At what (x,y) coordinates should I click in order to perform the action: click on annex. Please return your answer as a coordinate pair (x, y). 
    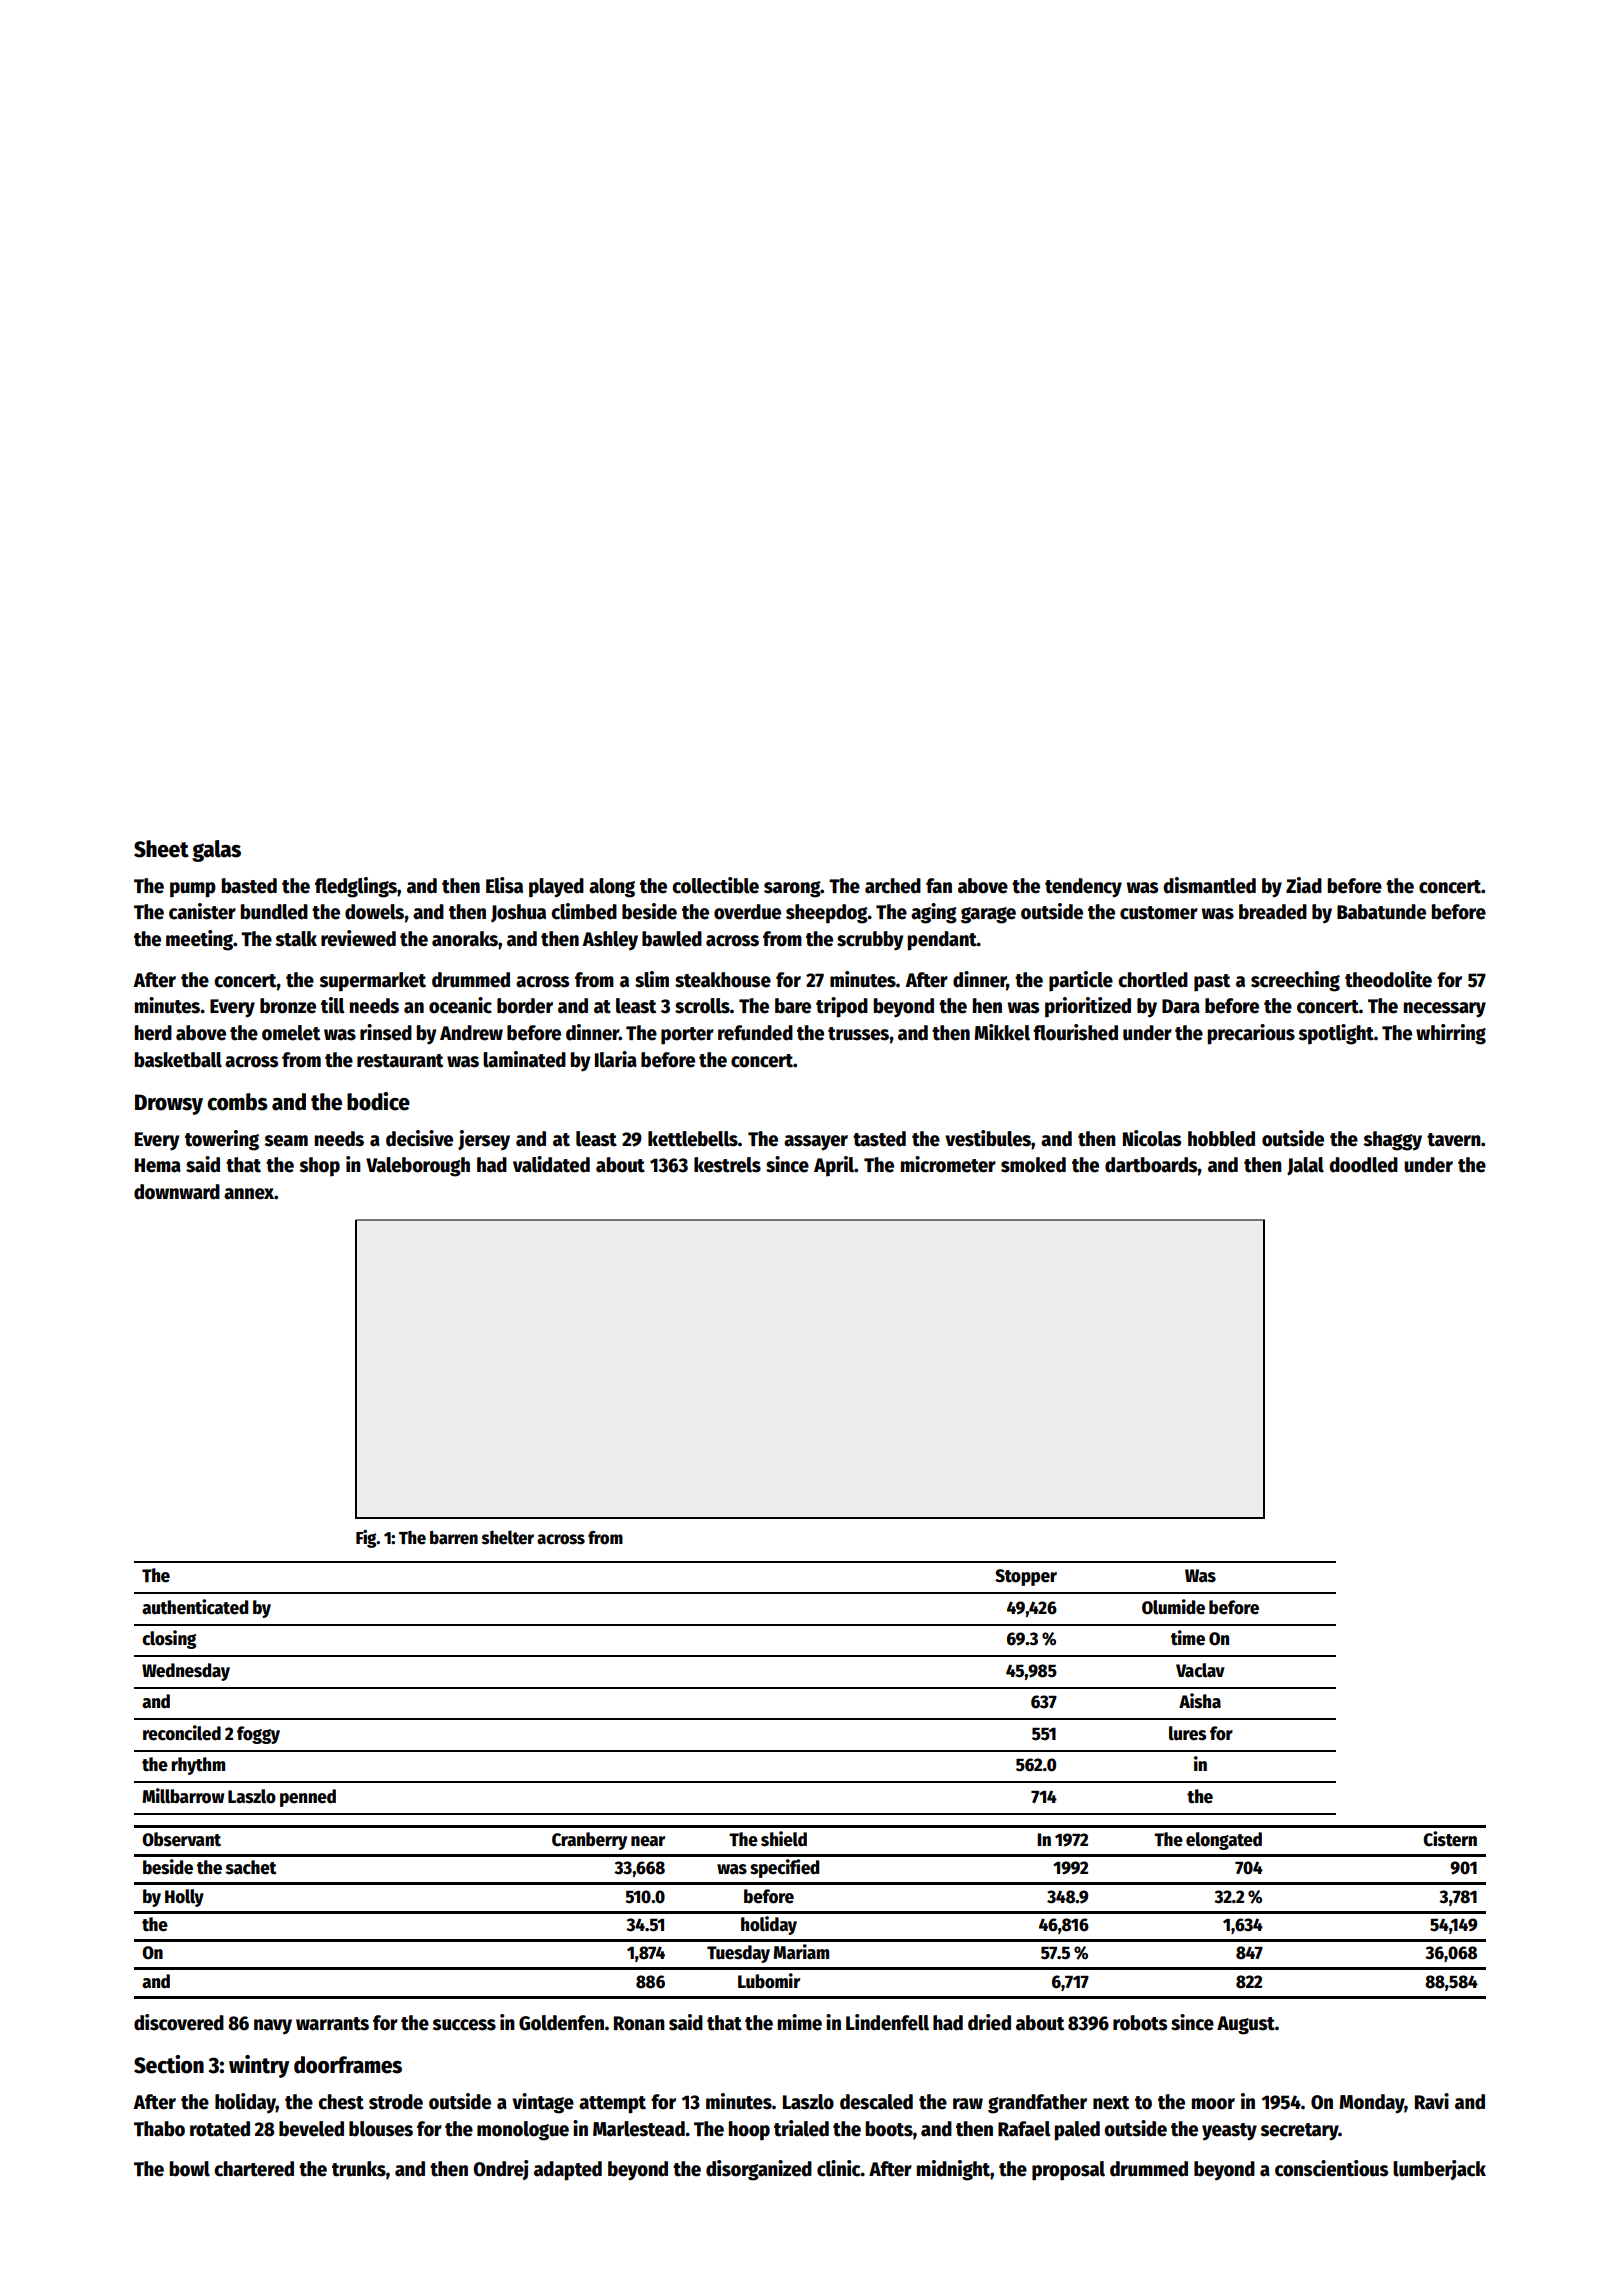
    Looking at the image, I should click on (249, 1194).
